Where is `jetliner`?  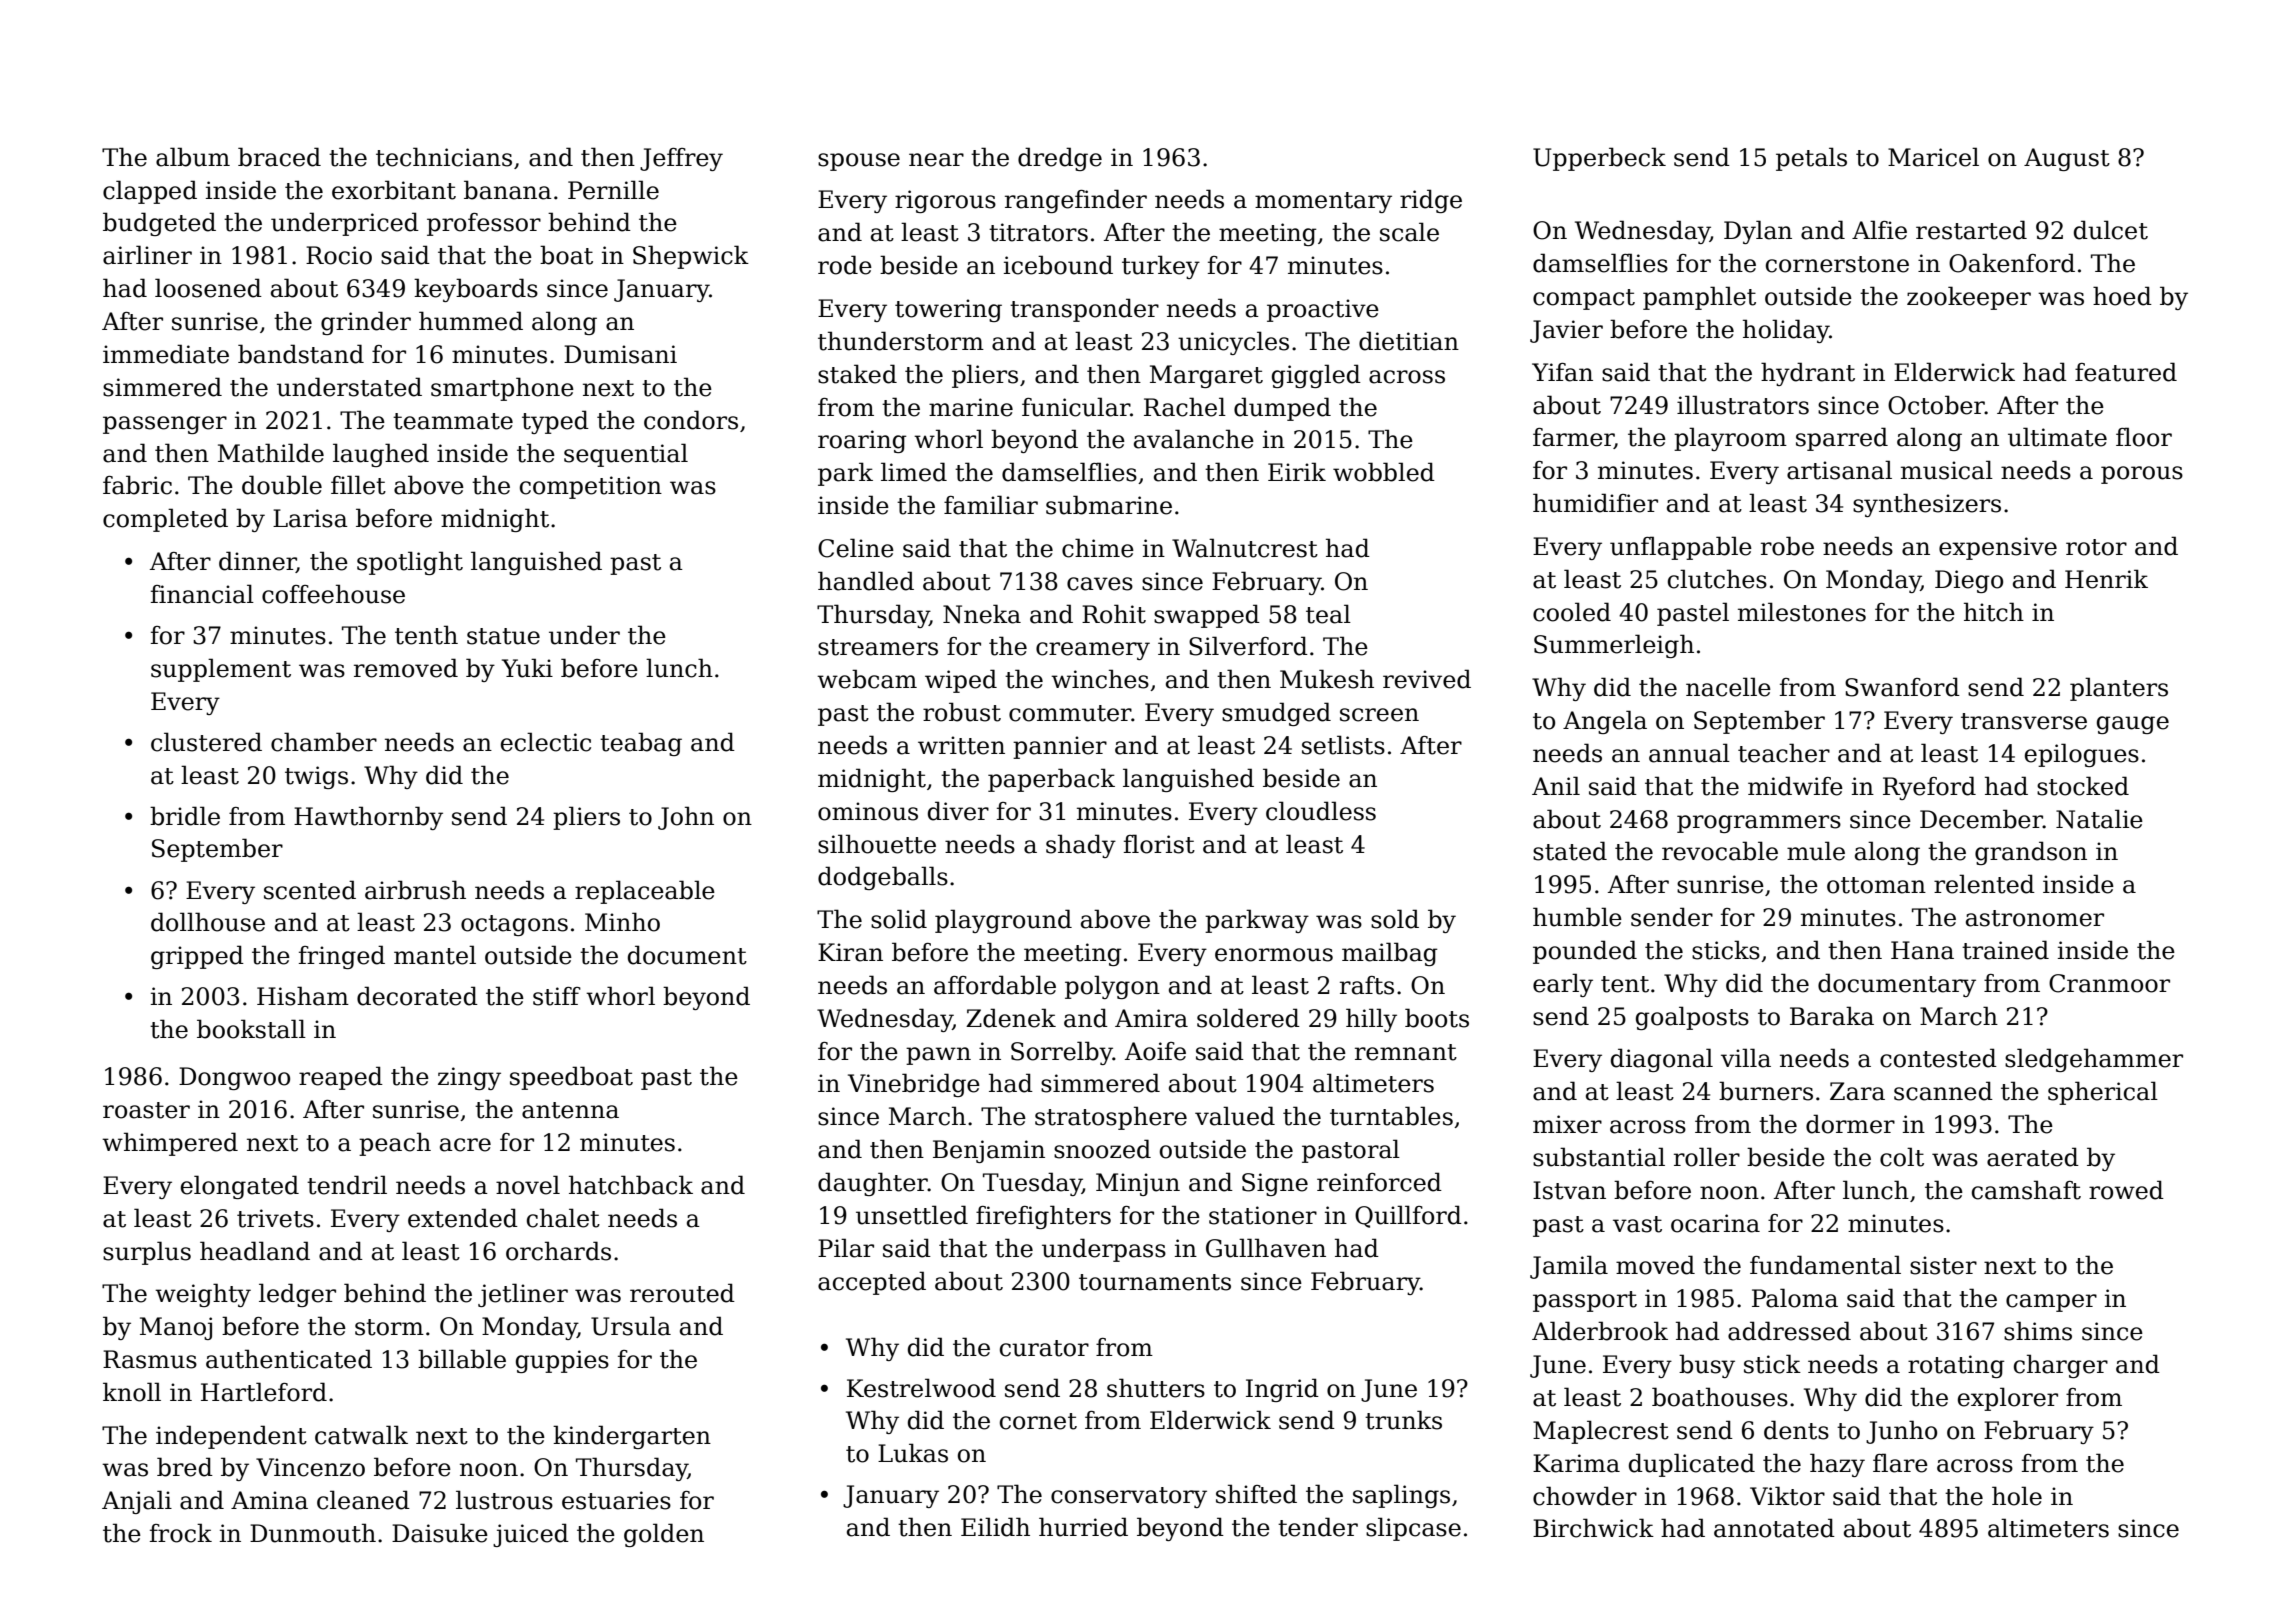
jetliner is located at coordinates (523, 1295).
